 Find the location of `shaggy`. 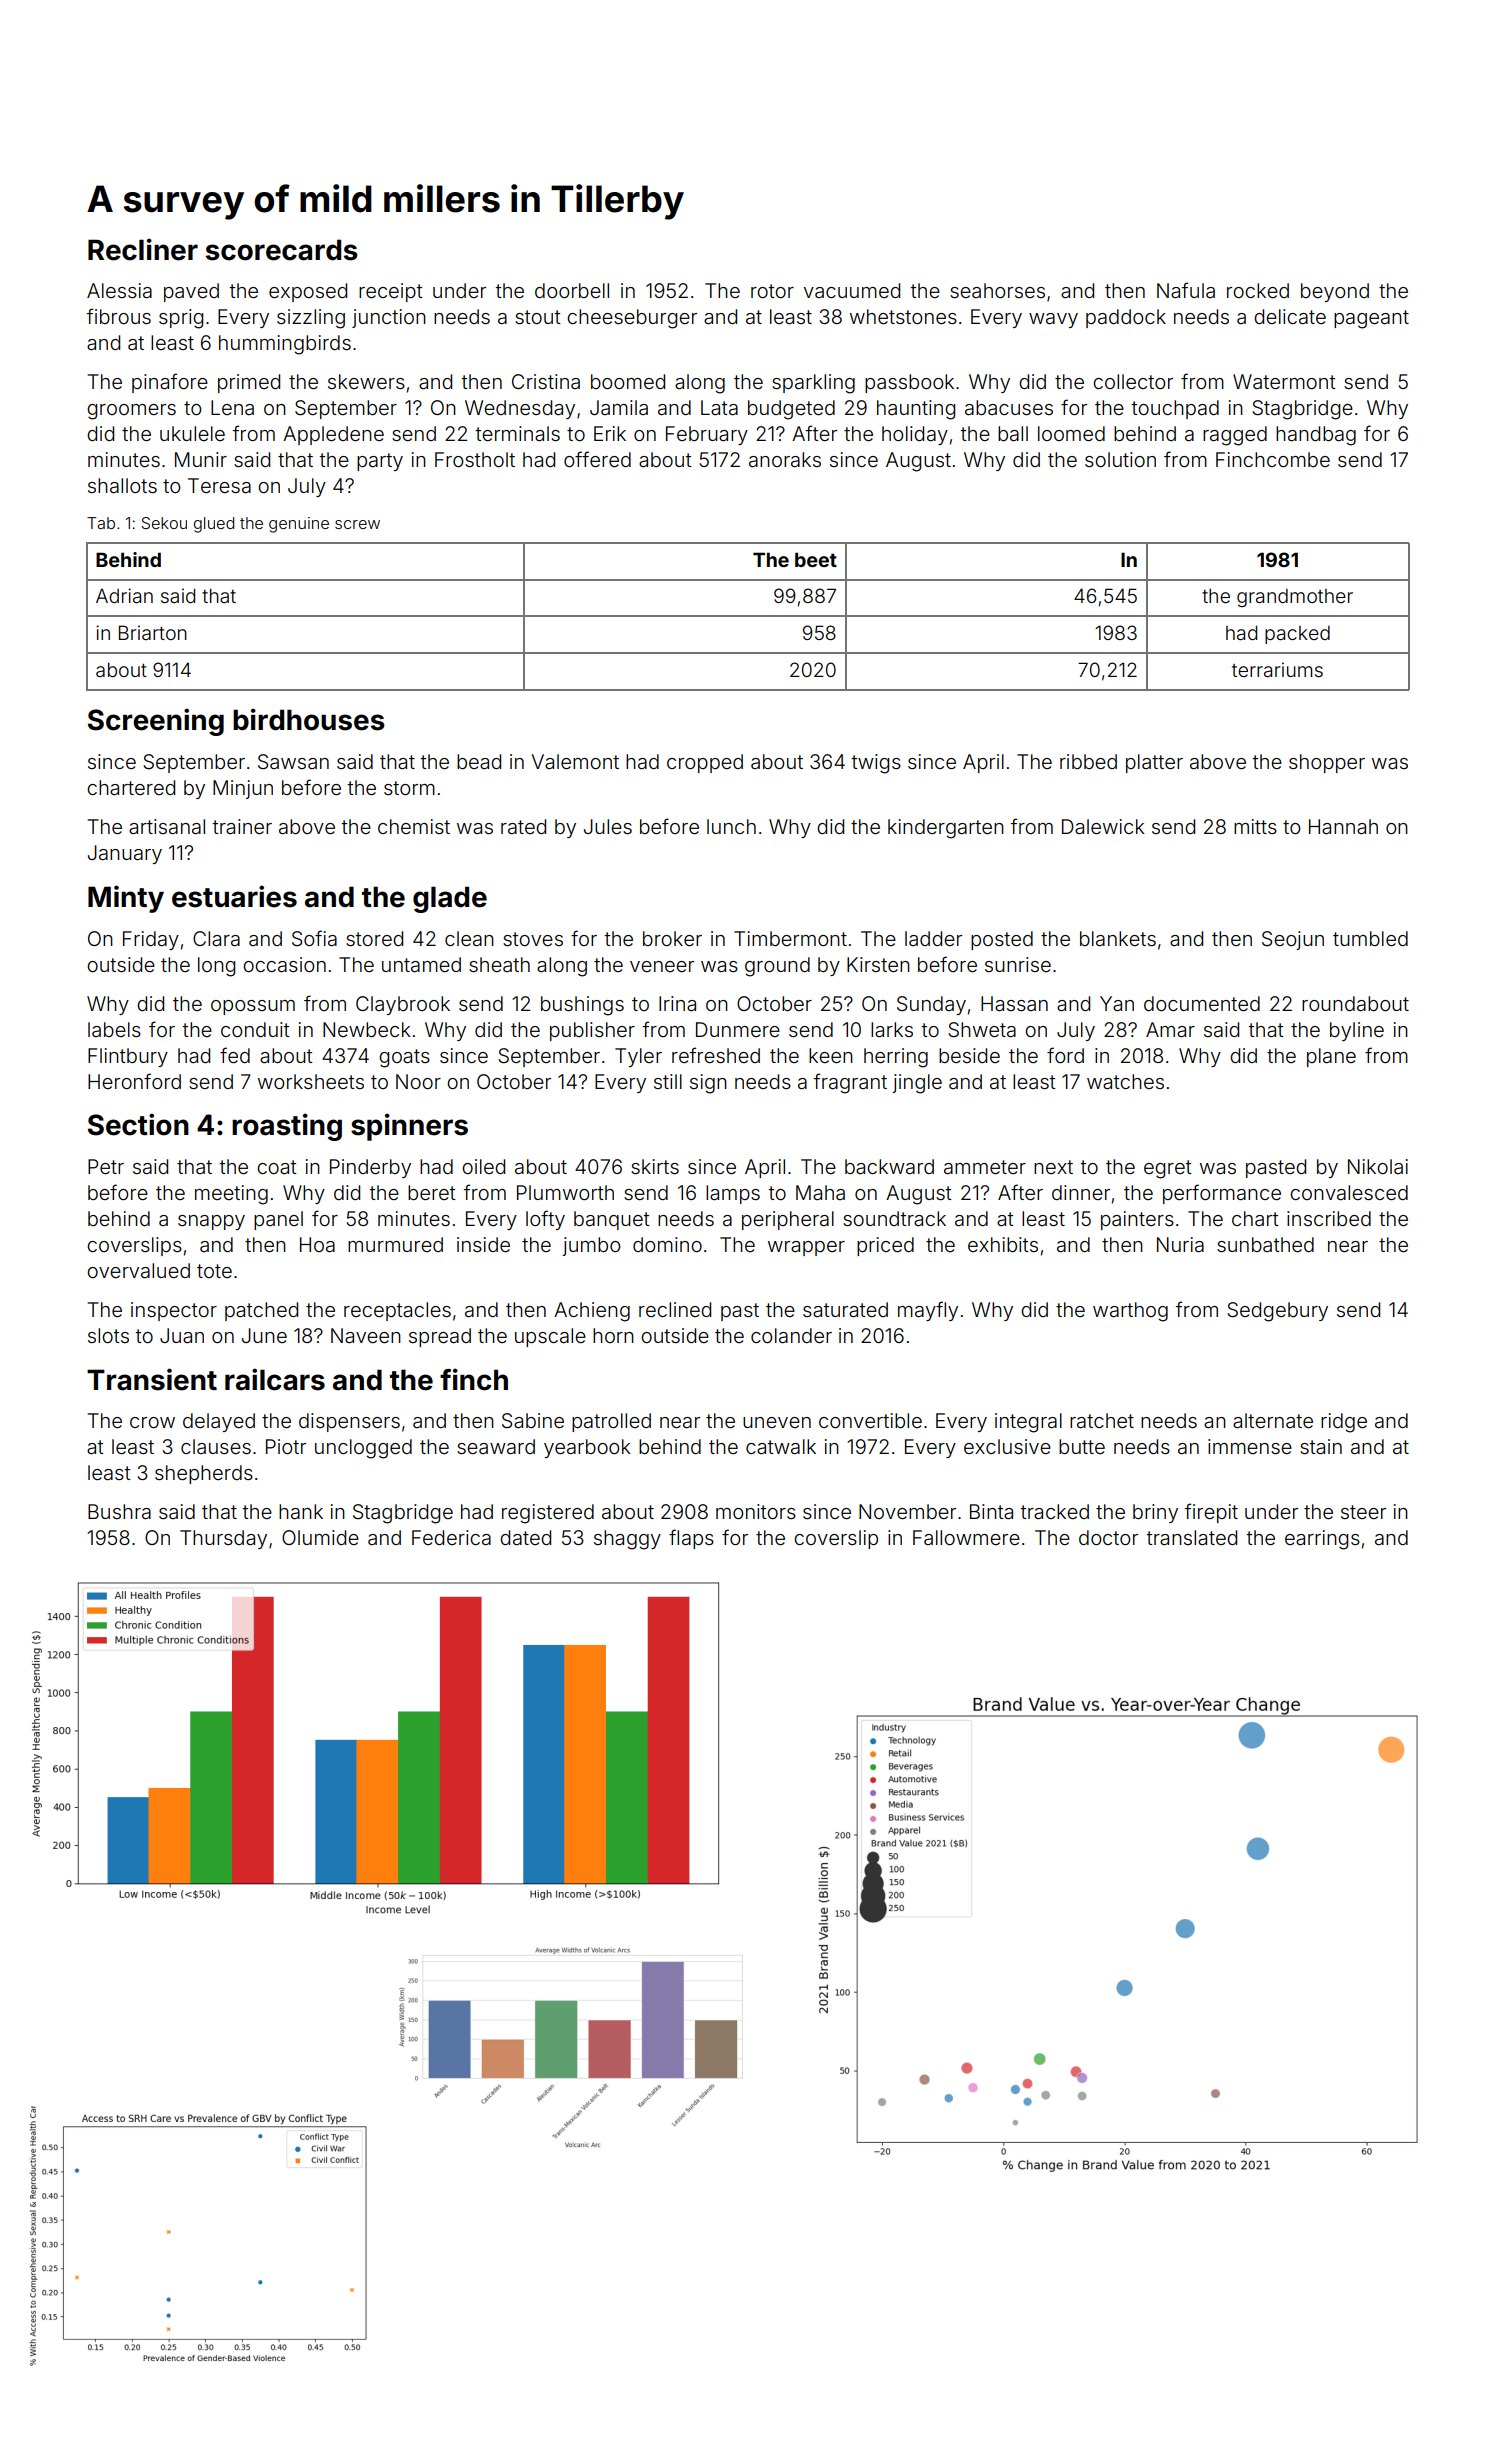

shaggy is located at coordinates (627, 1540).
